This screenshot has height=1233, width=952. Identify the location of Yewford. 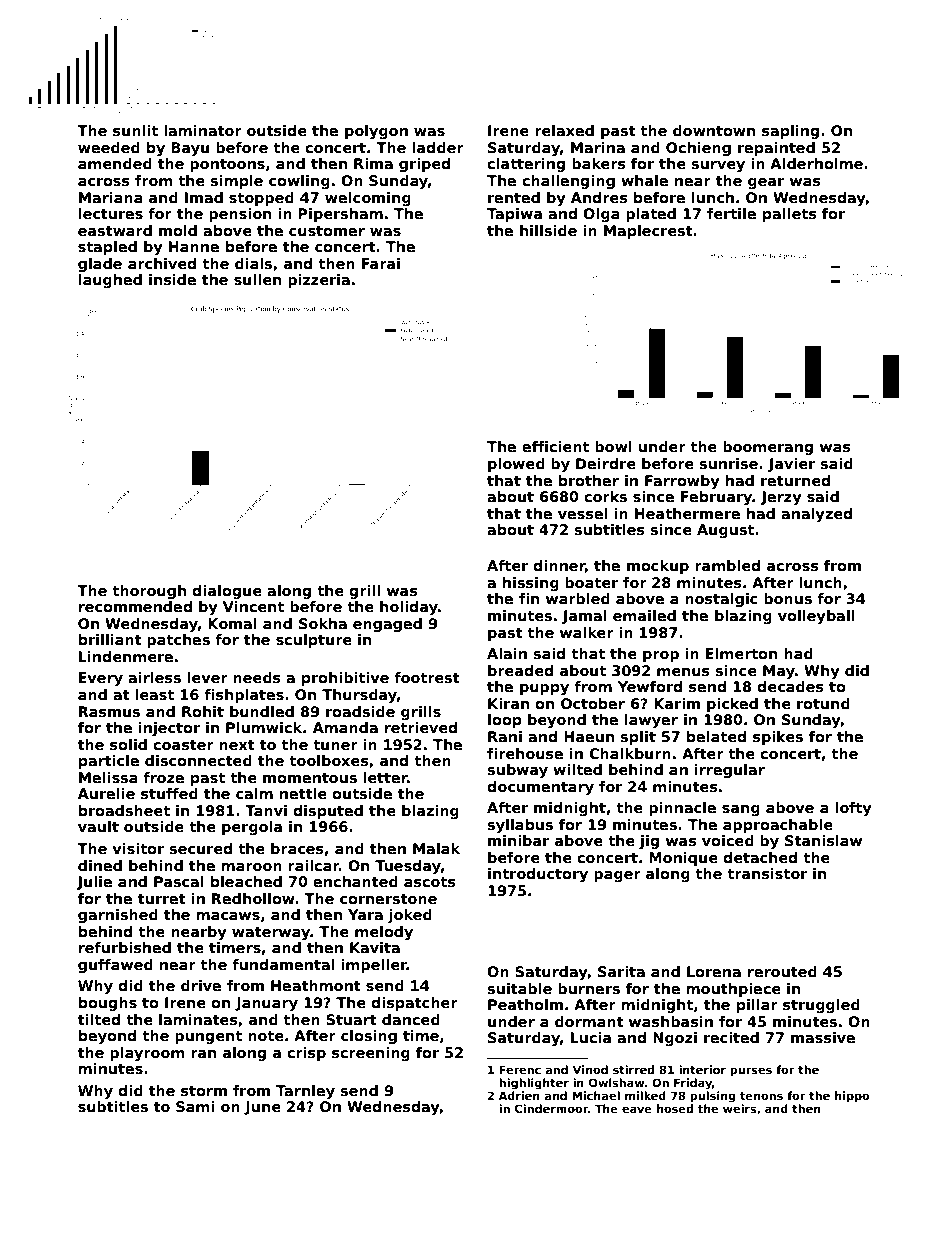
(650, 686).
